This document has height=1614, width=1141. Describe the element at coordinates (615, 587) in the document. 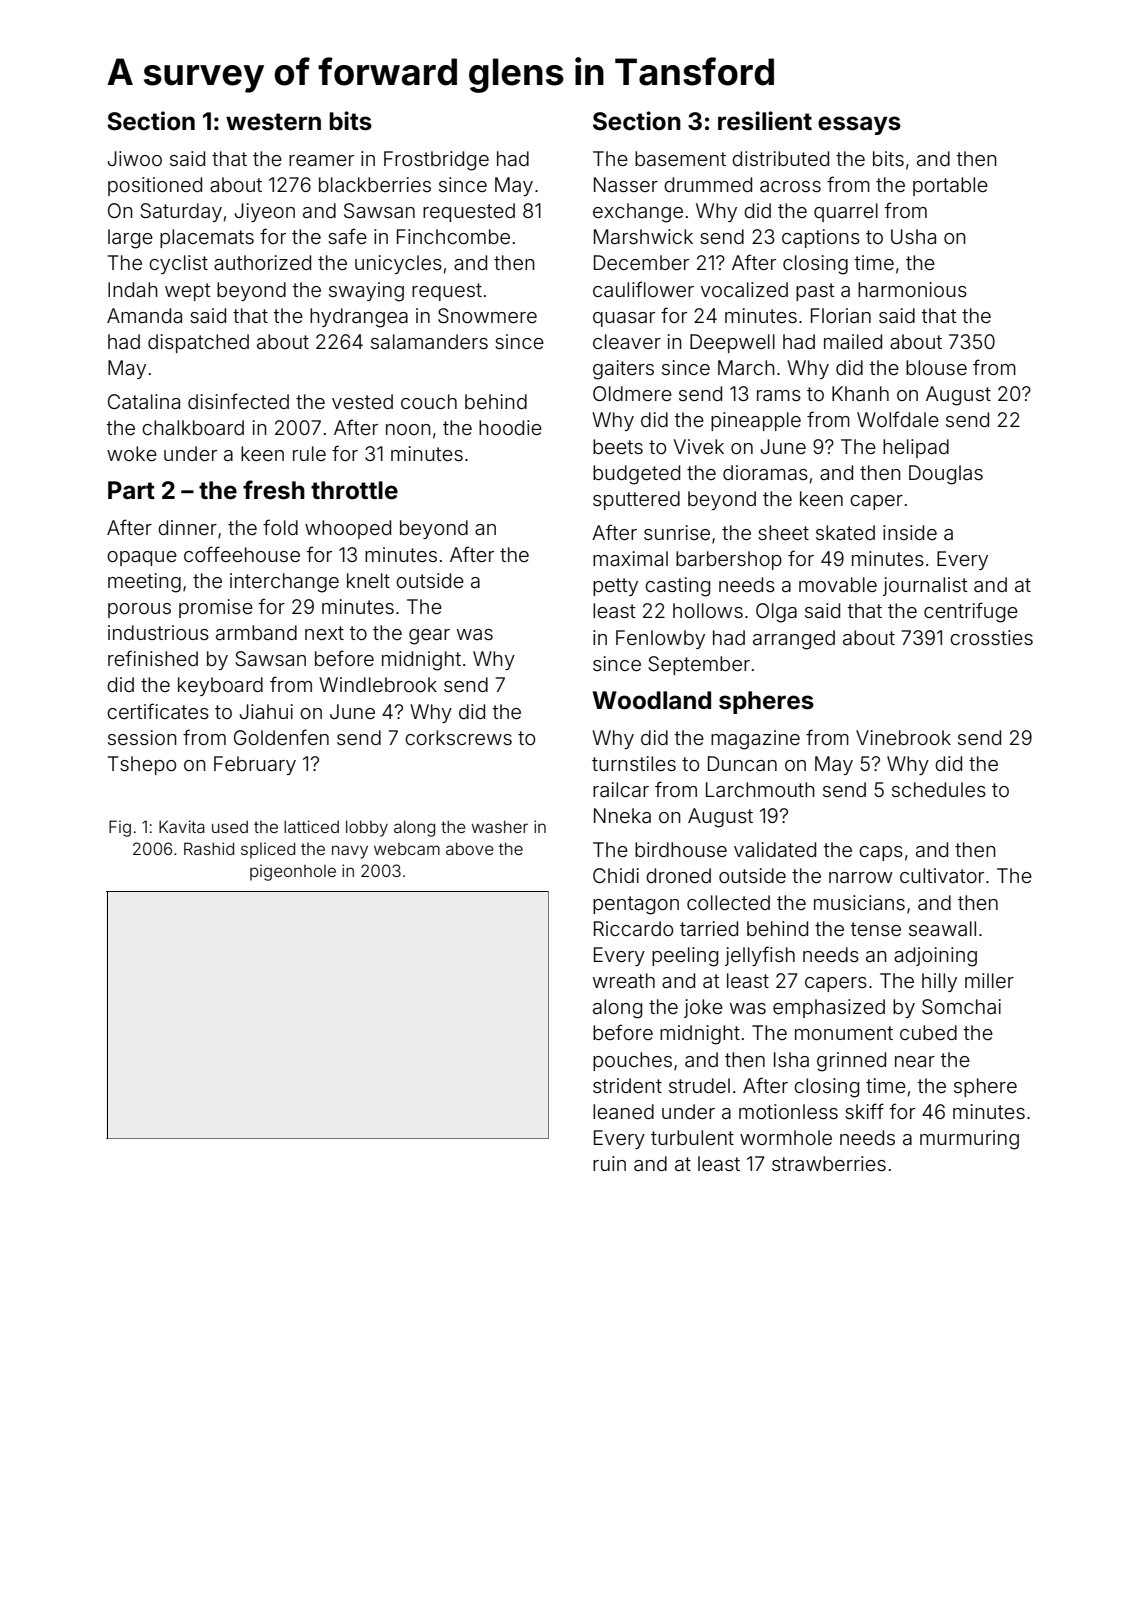

I see `petty` at that location.
